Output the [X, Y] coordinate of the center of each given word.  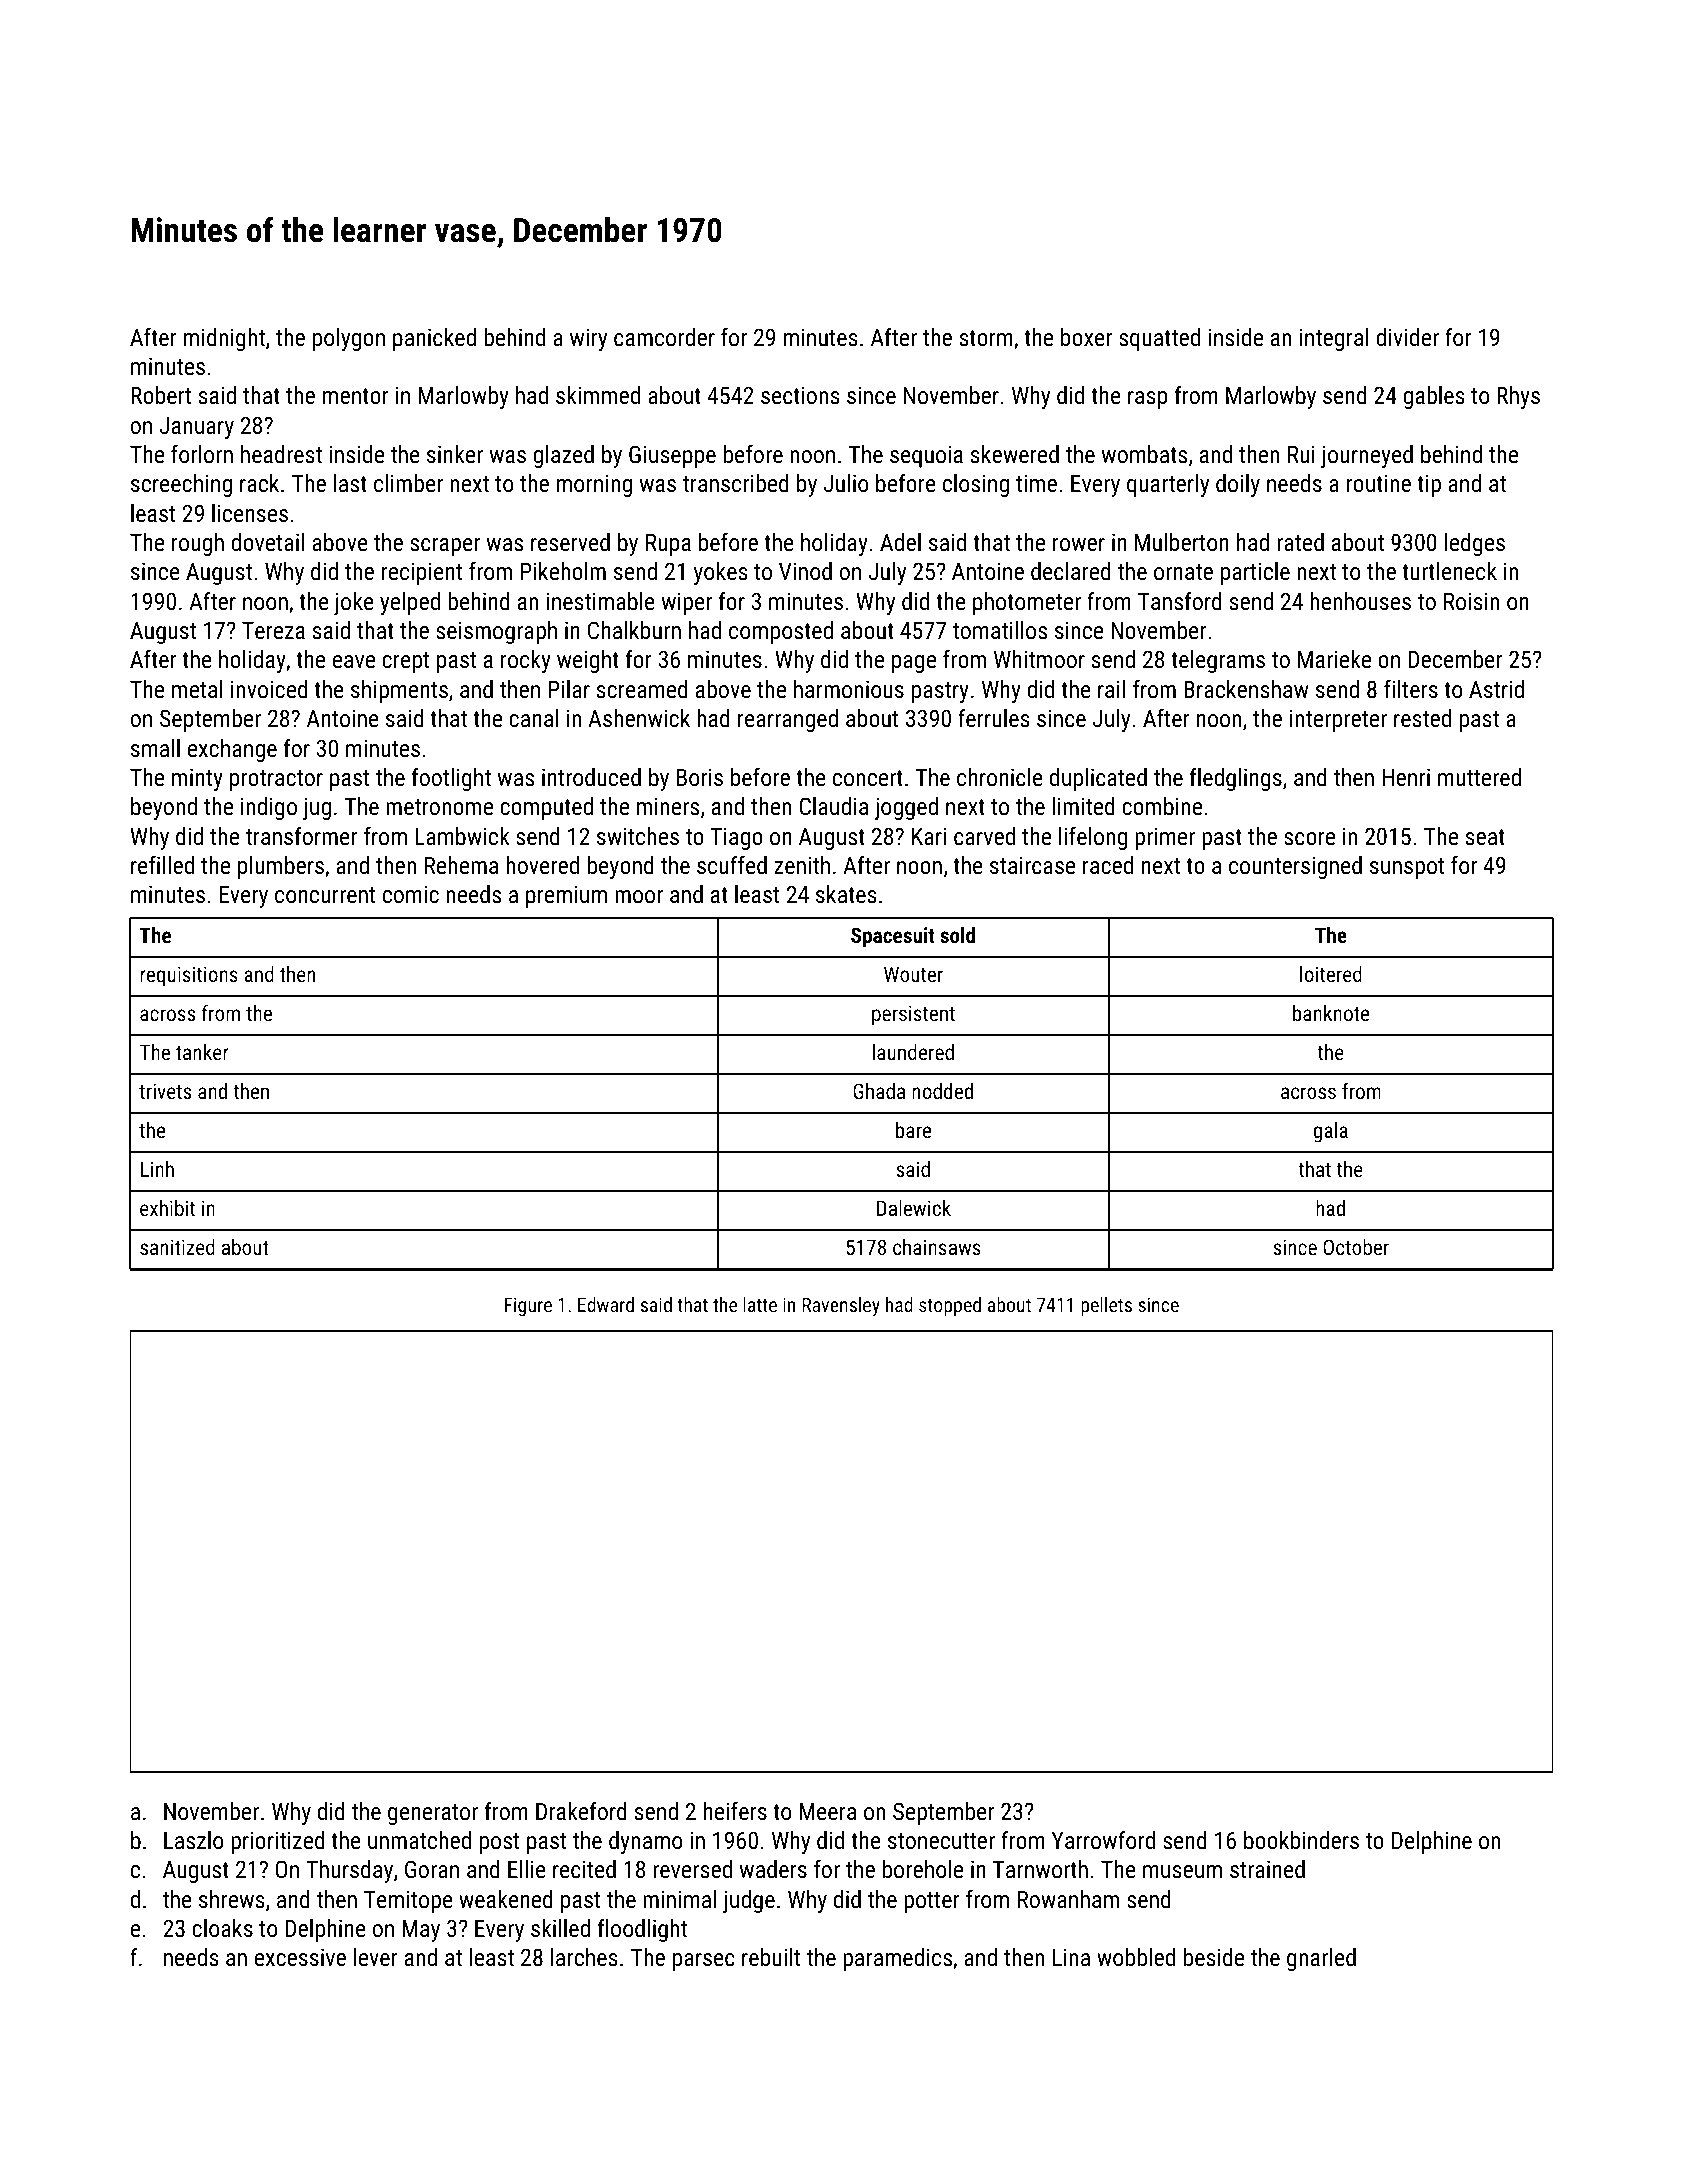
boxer [1086, 337]
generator [433, 1814]
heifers [735, 1810]
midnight [224, 339]
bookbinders [1301, 1840]
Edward [606, 1304]
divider [1407, 337]
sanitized [177, 1247]
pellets [1106, 1306]
